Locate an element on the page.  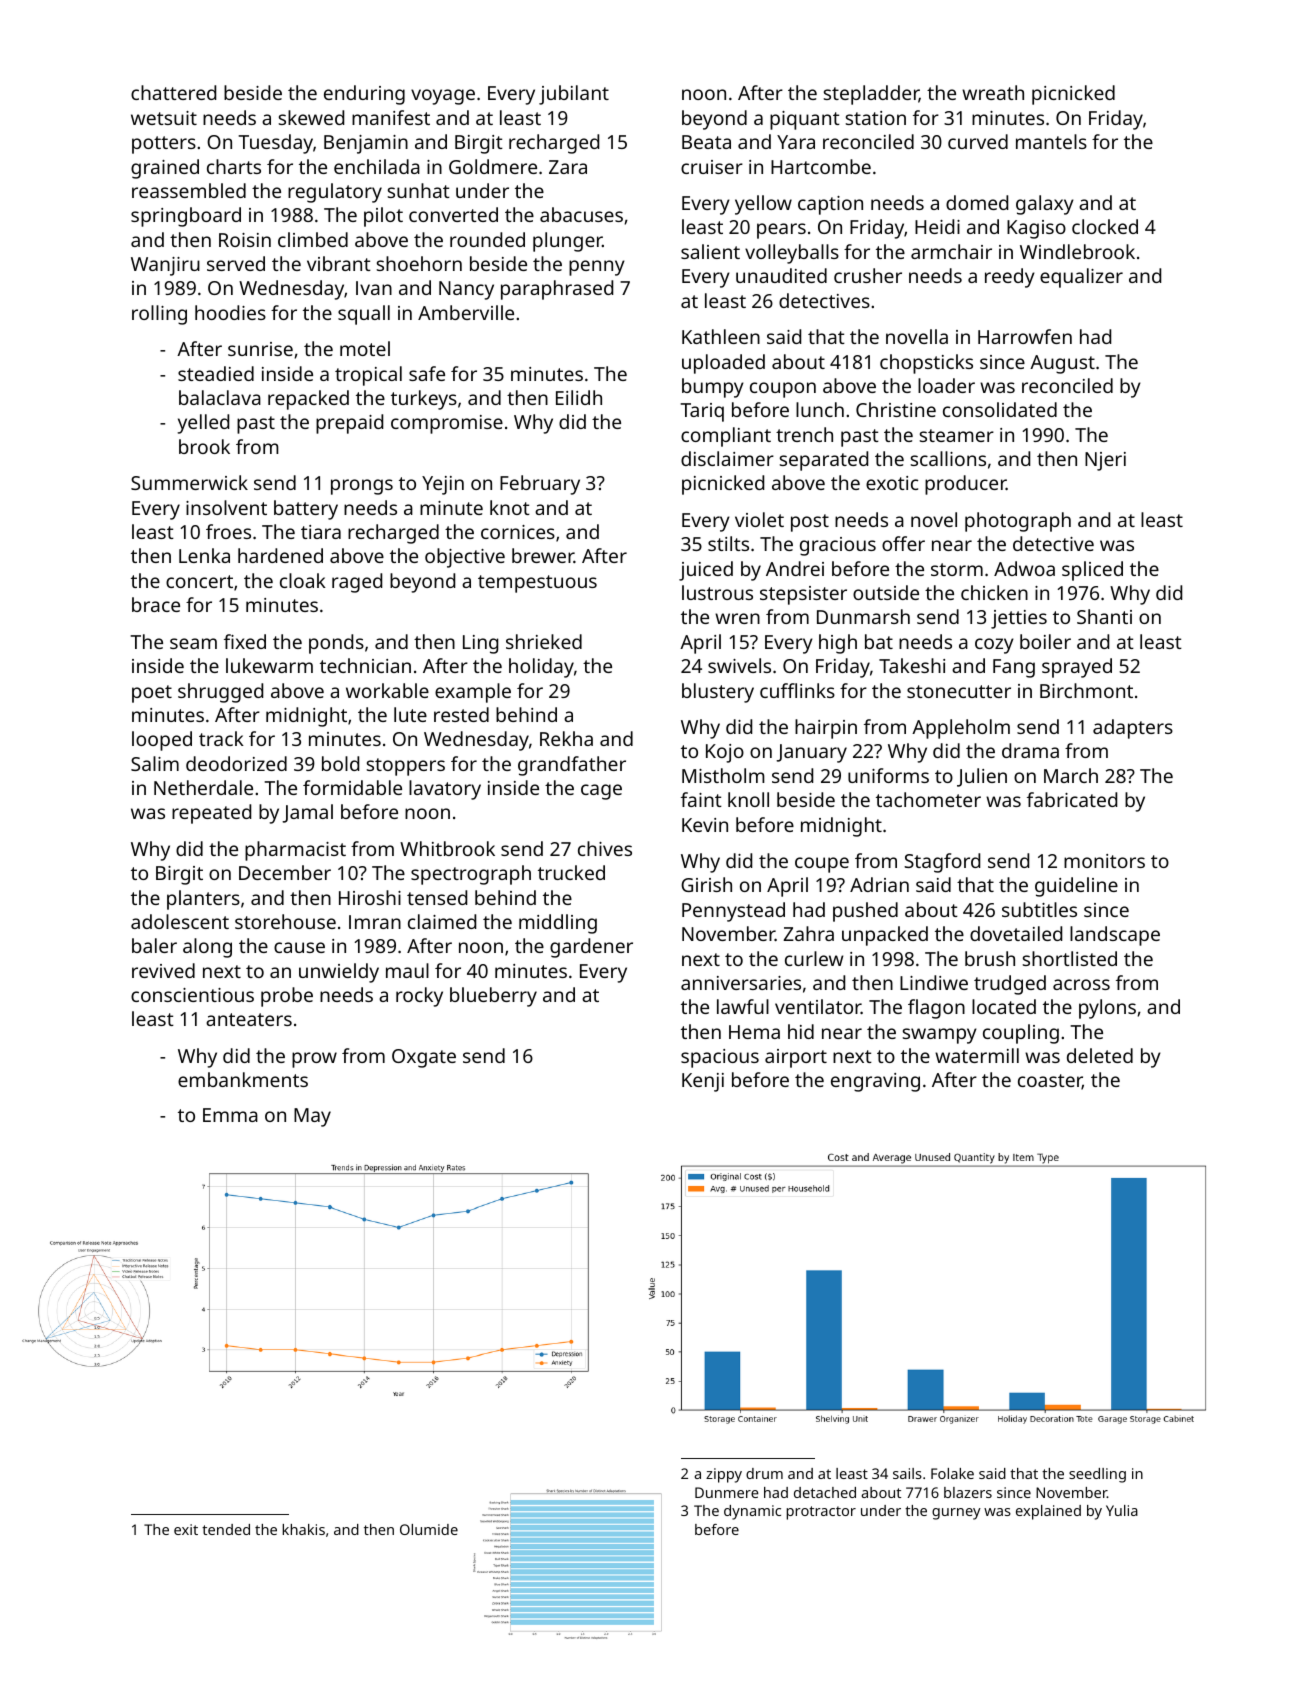
Oxgate is located at coordinates (424, 1058).
